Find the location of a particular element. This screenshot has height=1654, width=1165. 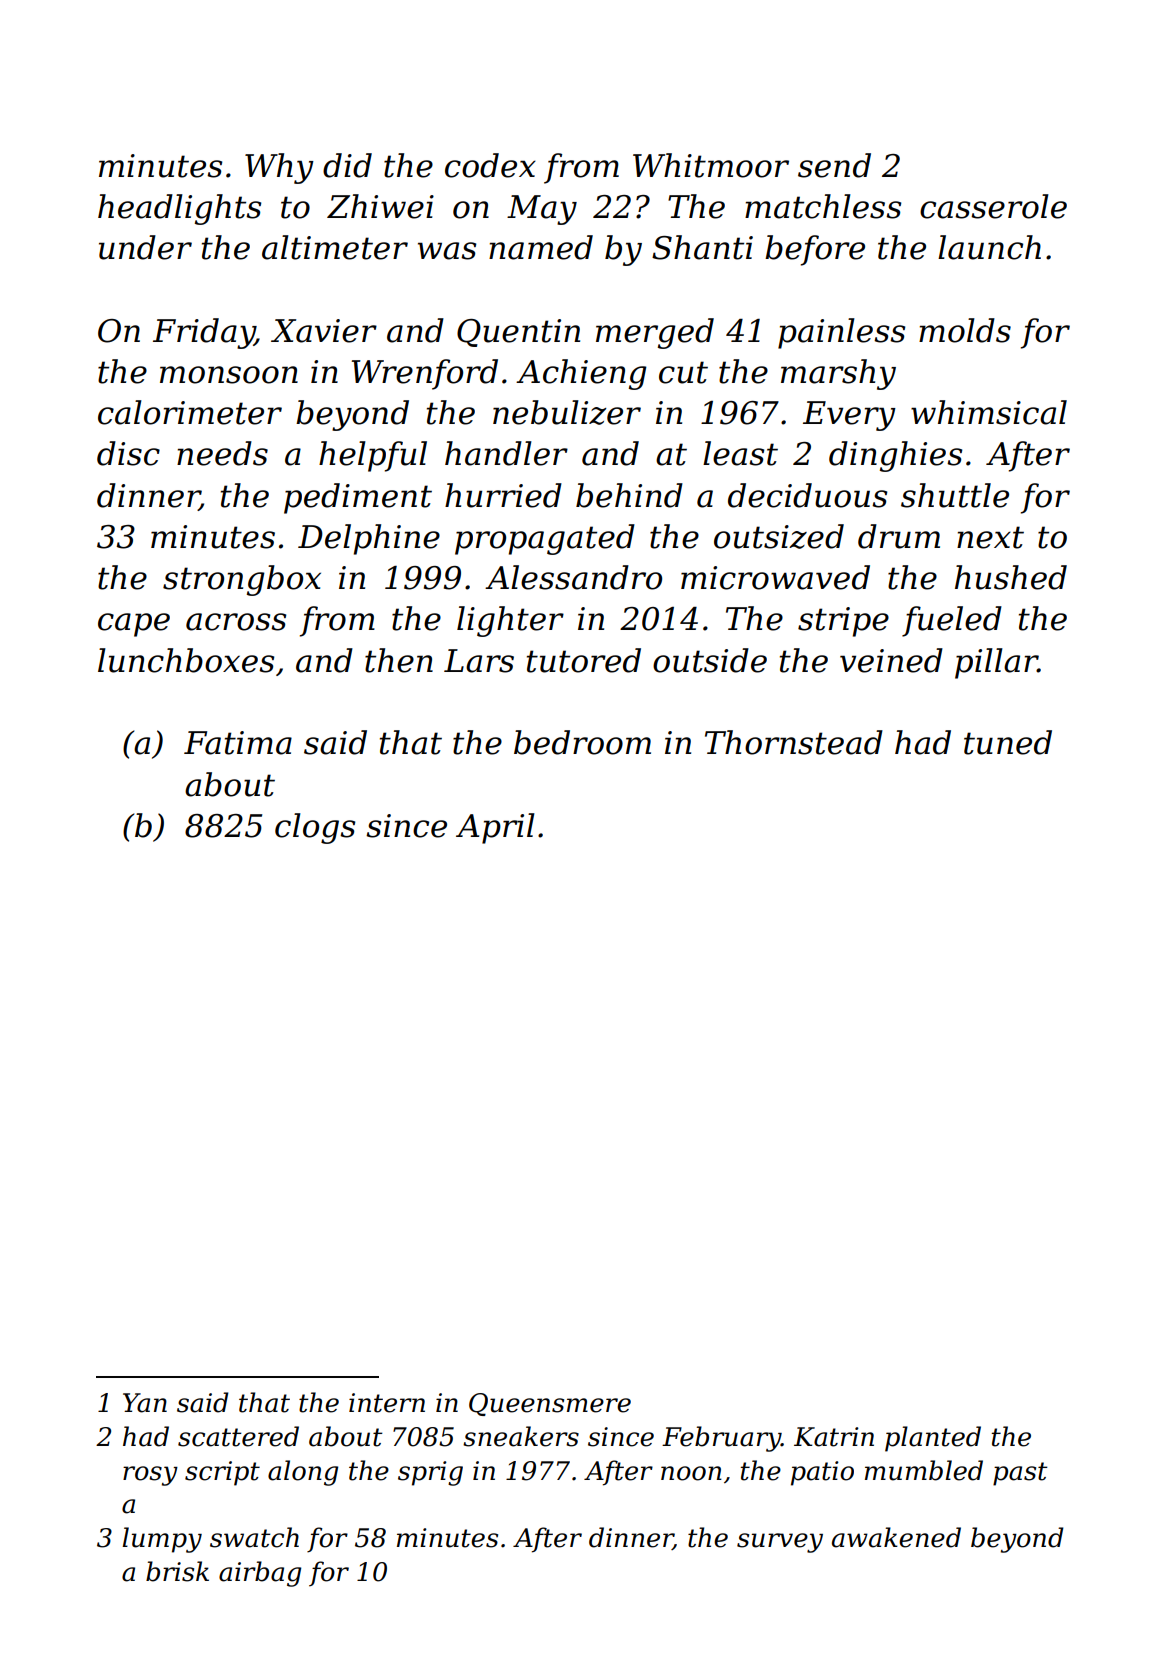

Thornstead is located at coordinates (794, 742).
